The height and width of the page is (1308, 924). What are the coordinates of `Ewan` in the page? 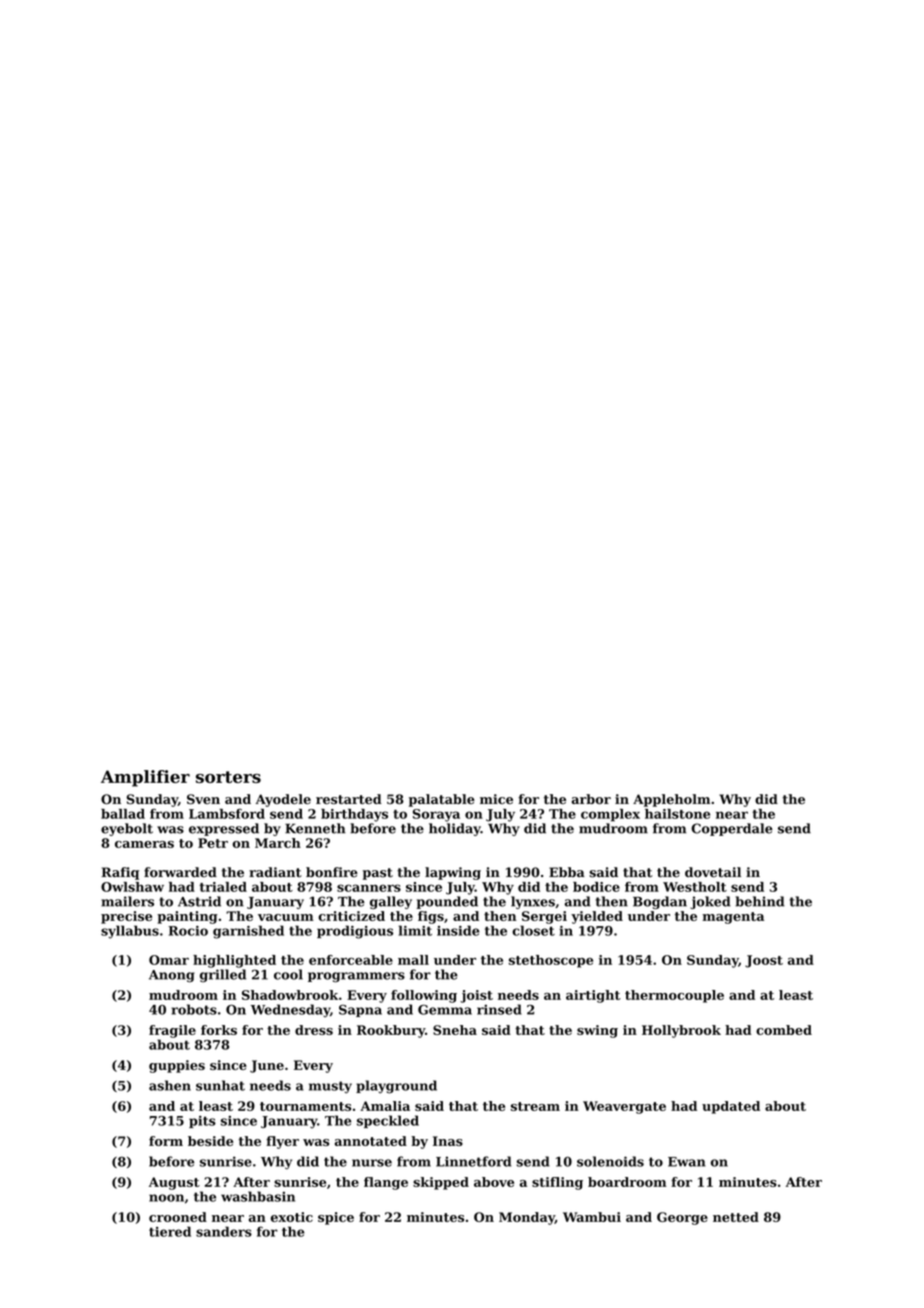 It's located at (686, 1162).
